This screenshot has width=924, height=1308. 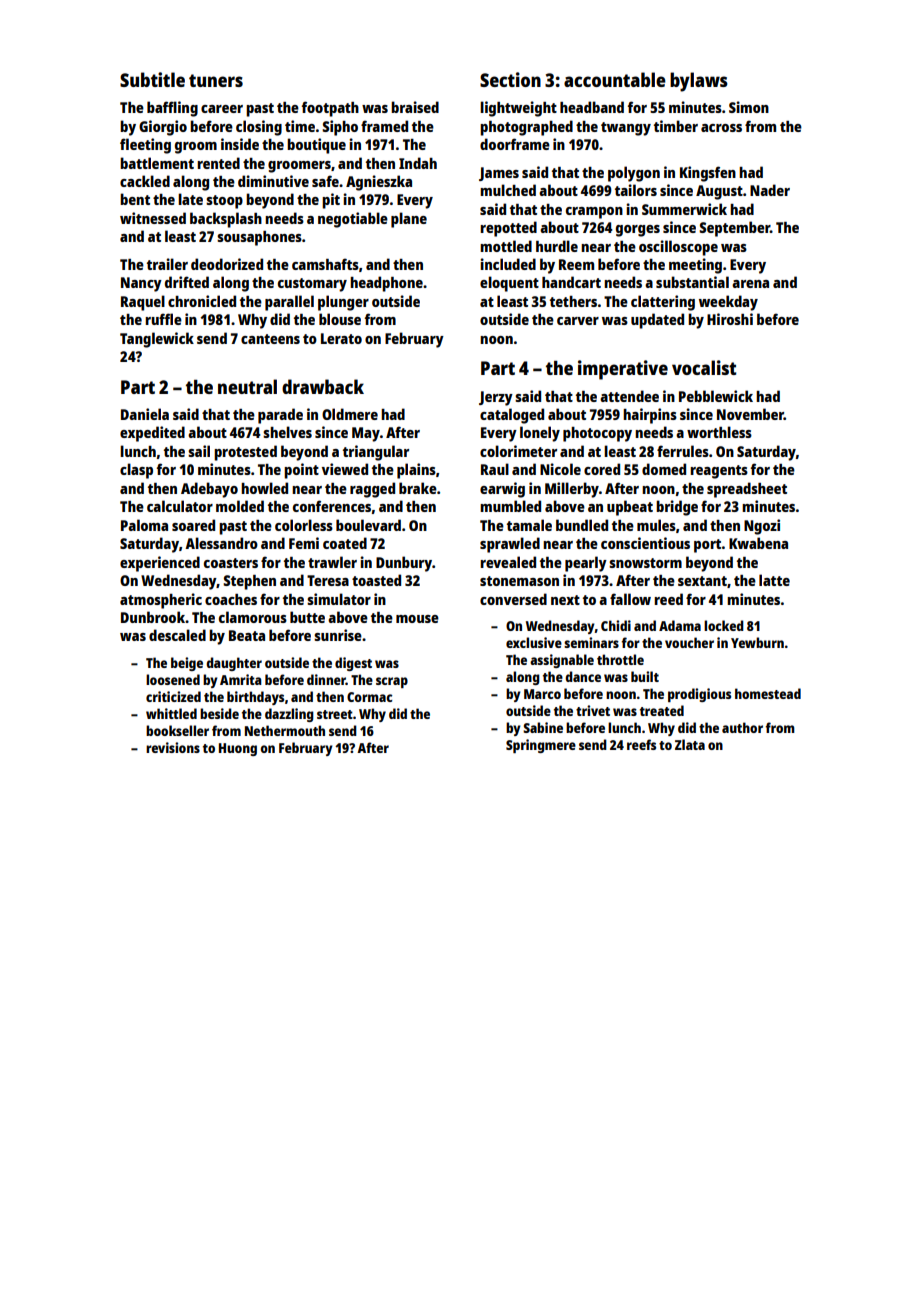 What do you see at coordinates (238, 749) in the screenshot?
I see `Huong` at bounding box center [238, 749].
